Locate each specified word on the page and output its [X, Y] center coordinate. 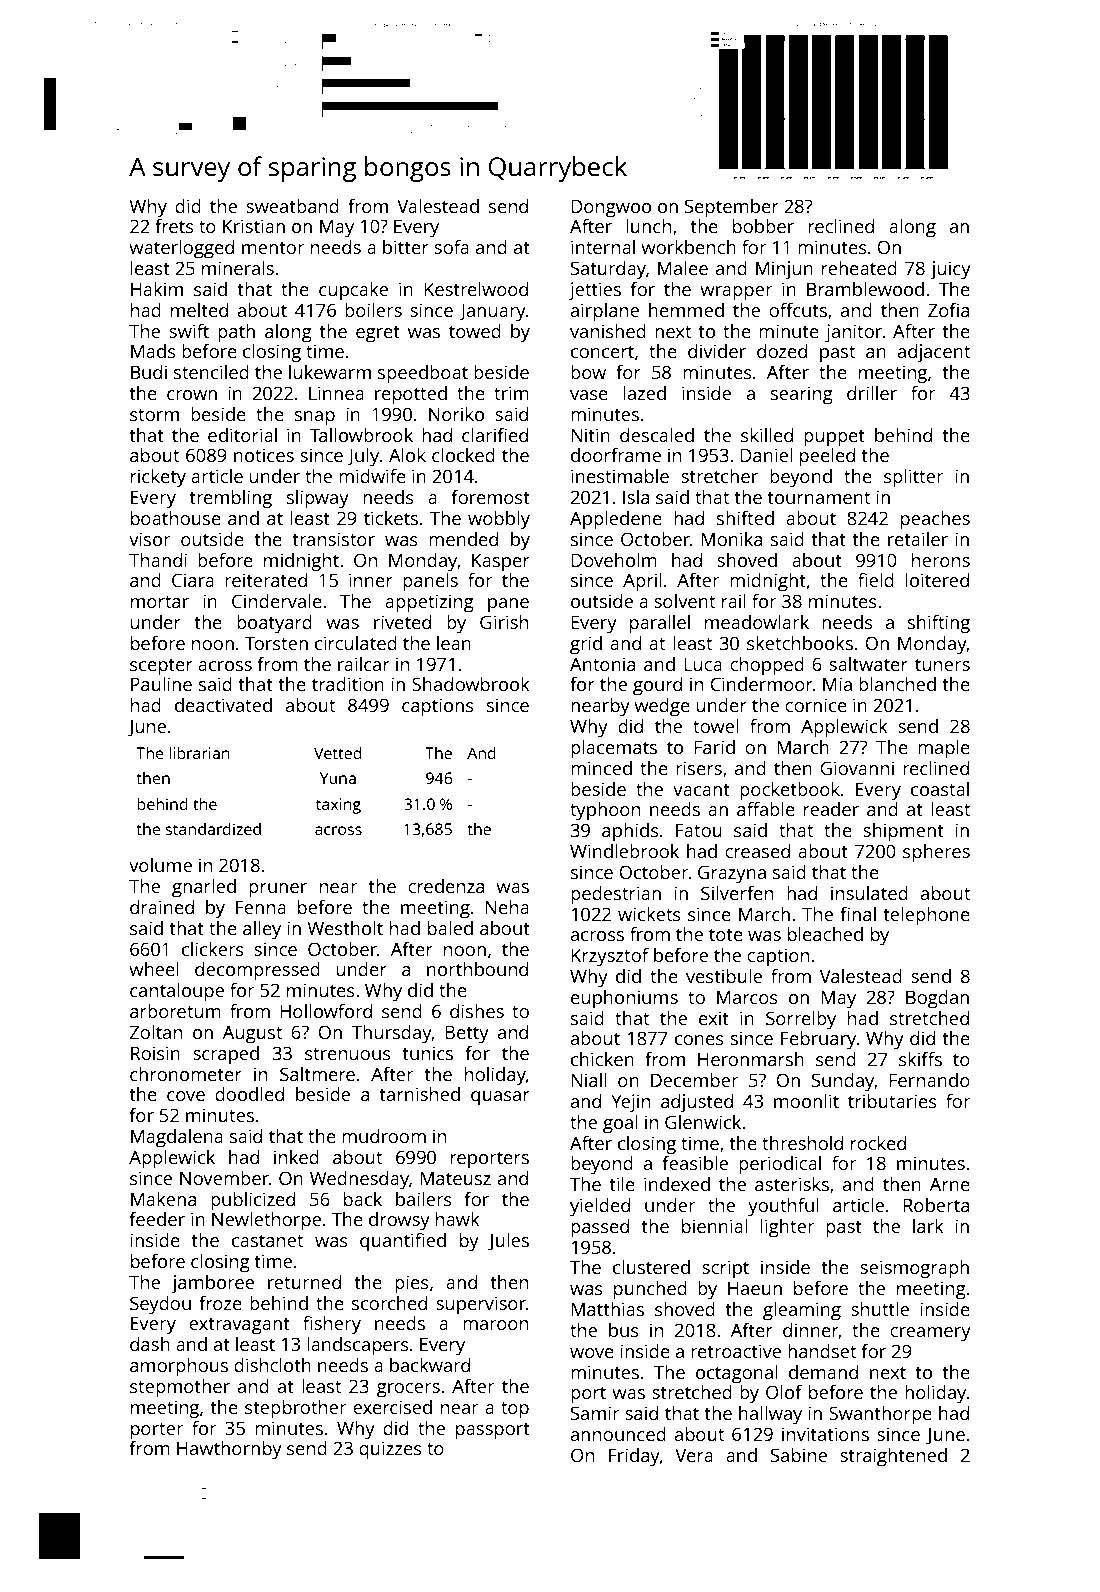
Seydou [160, 1305]
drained [162, 907]
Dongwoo [611, 208]
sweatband [292, 206]
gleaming [802, 1311]
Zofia [948, 310]
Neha [507, 907]
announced [618, 1434]
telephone [927, 916]
